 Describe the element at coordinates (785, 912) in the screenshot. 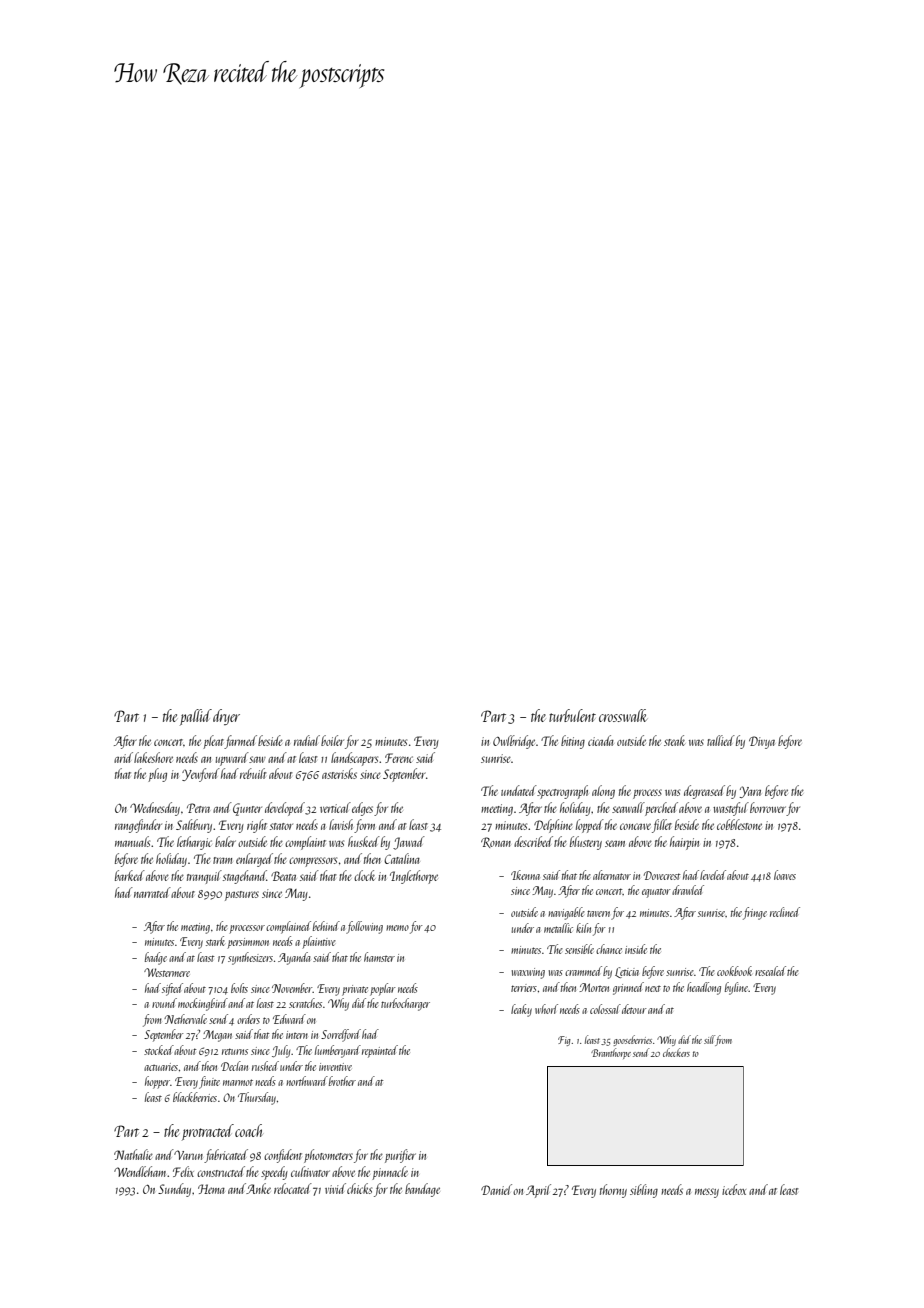

I see `reclined` at that location.
